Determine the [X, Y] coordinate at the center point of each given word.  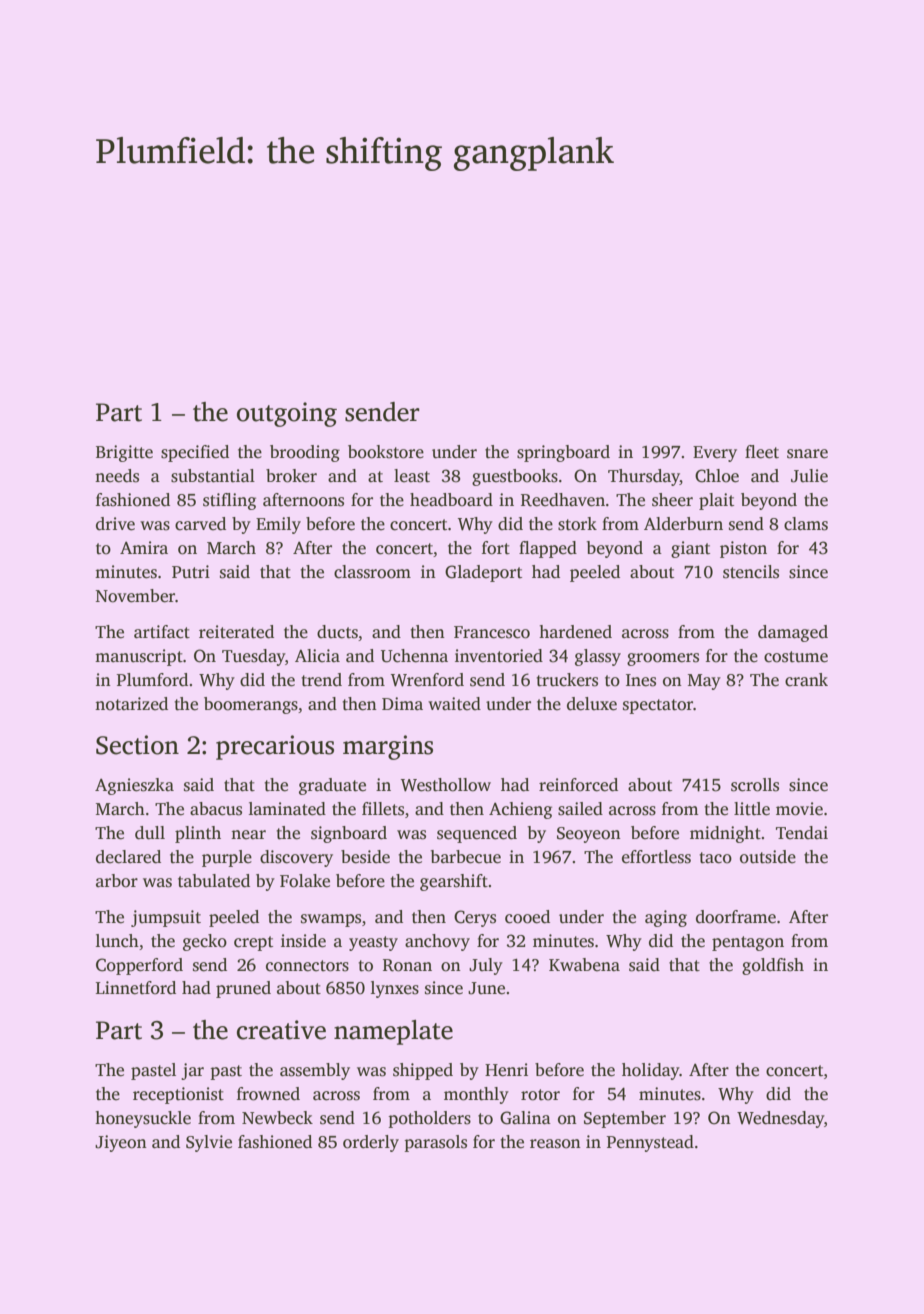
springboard [563, 453]
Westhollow [446, 785]
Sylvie [209, 1143]
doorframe [736, 917]
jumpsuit [166, 918]
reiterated [236, 632]
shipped [423, 1071]
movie [799, 809]
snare [807, 454]
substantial [213, 476]
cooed [527, 917]
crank [806, 680]
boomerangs [251, 705]
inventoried [499, 656]
